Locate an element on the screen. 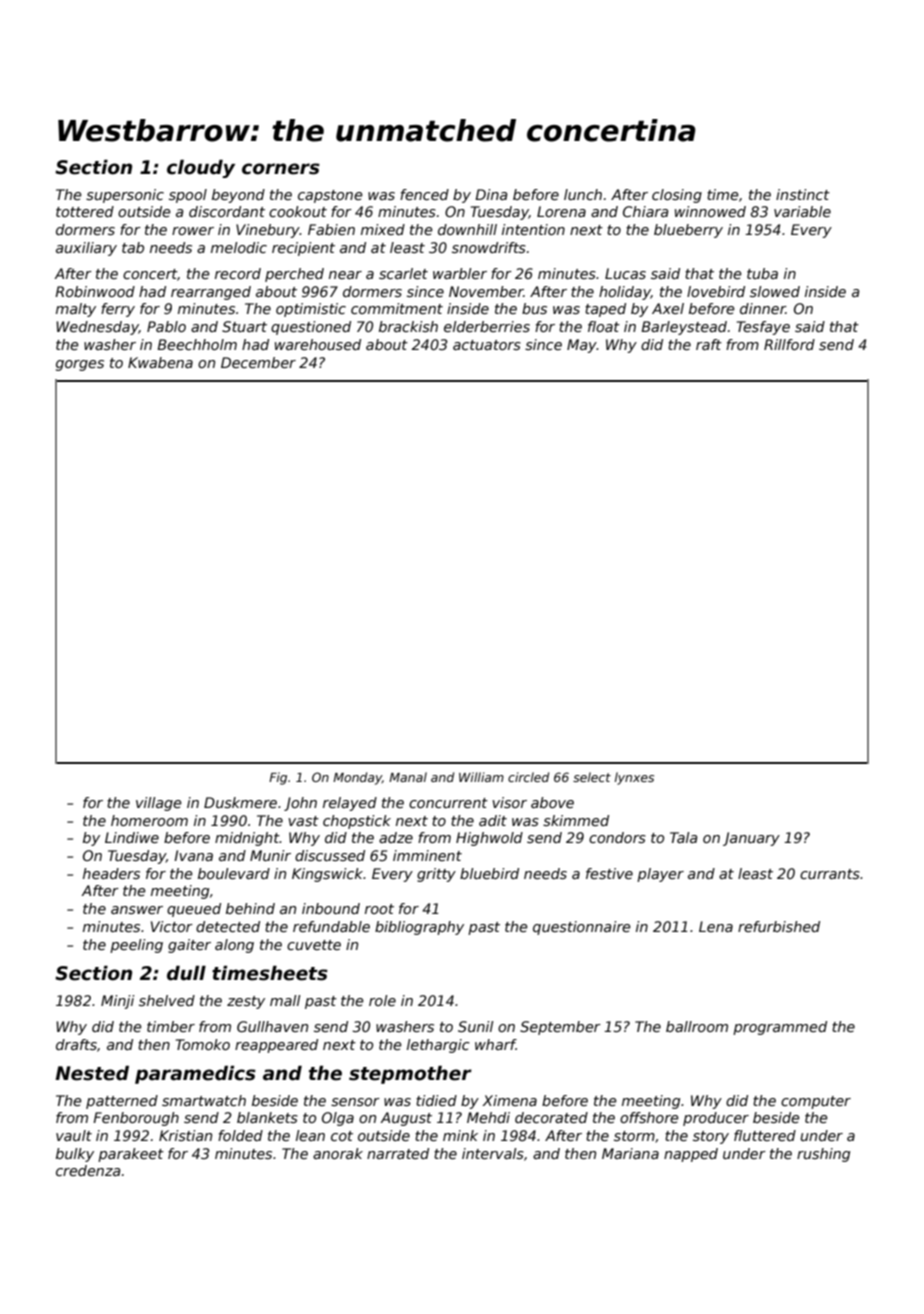 Image resolution: width=924 pixels, height=1314 pixels. bibliography is located at coordinates (419, 928).
